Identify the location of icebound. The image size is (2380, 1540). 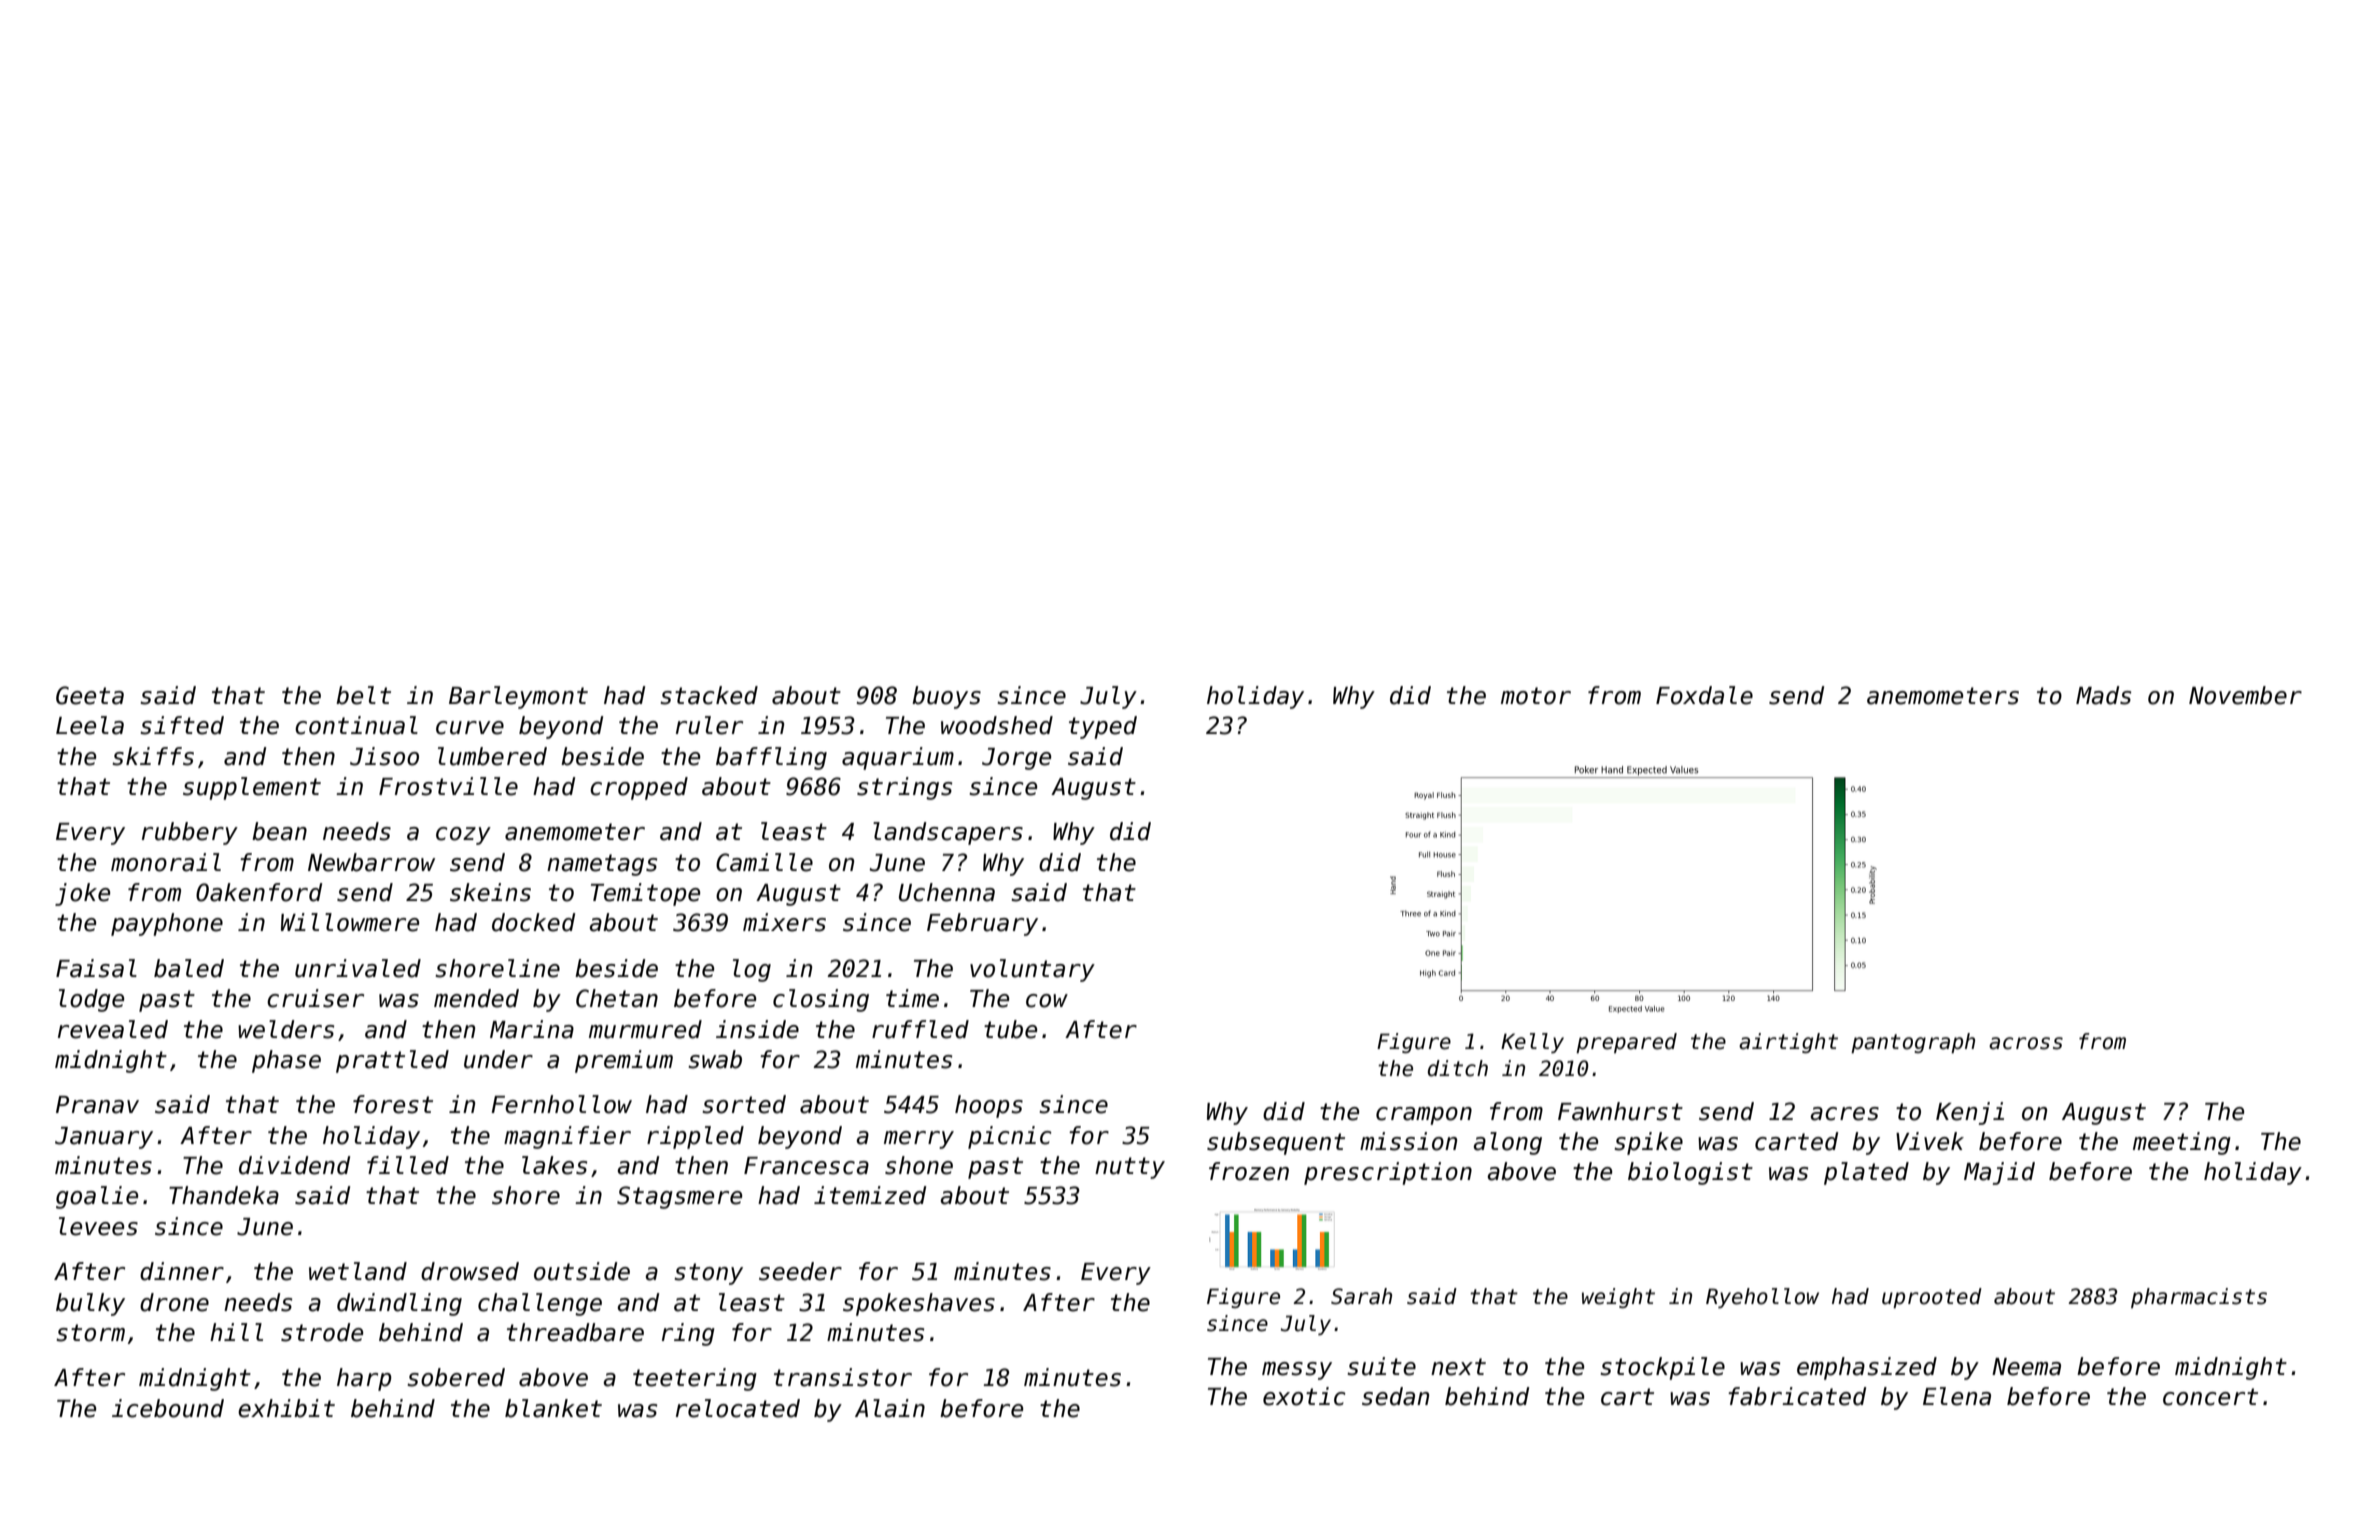
(168, 1408).
